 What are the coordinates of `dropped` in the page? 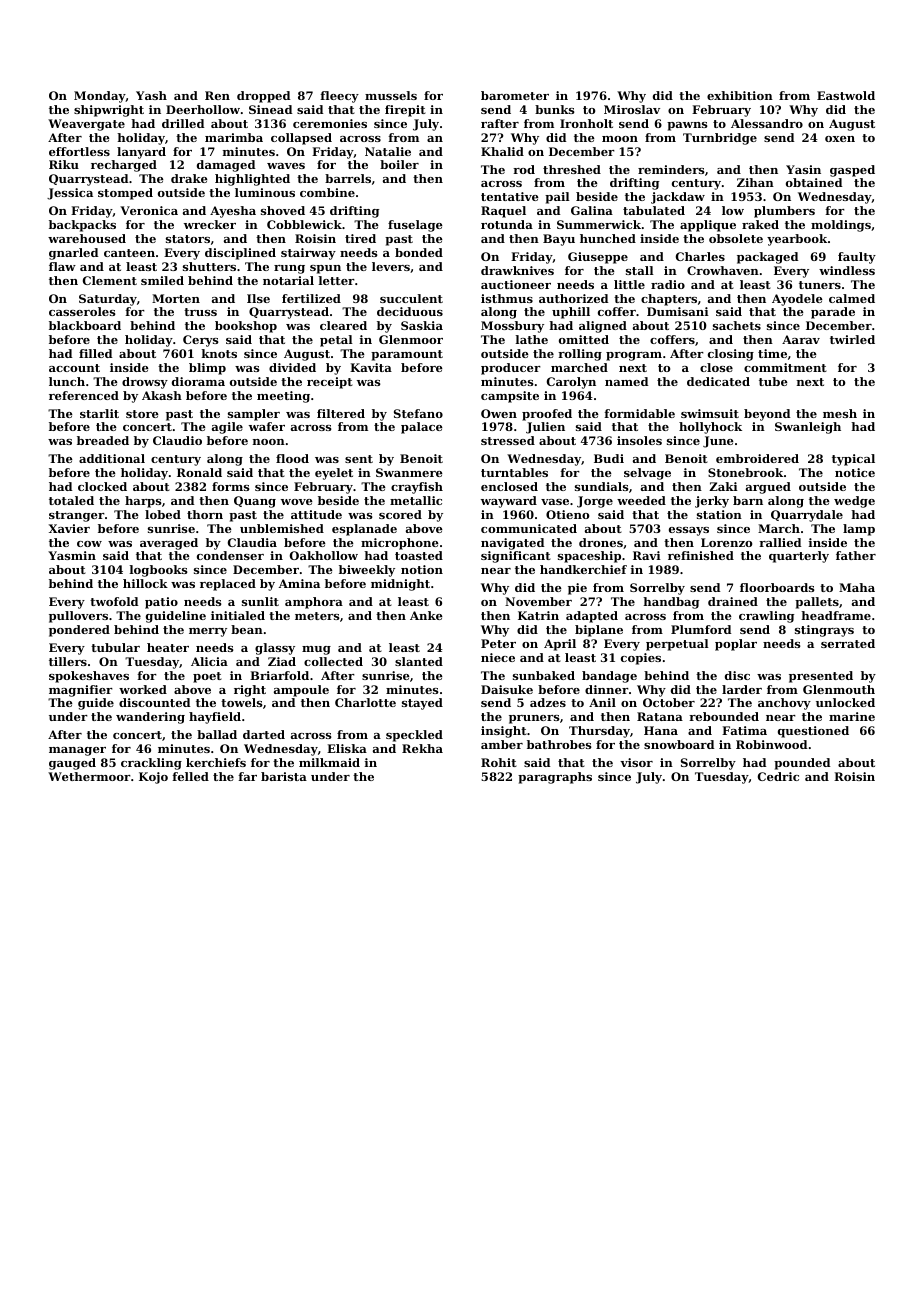 It's located at (263, 97).
